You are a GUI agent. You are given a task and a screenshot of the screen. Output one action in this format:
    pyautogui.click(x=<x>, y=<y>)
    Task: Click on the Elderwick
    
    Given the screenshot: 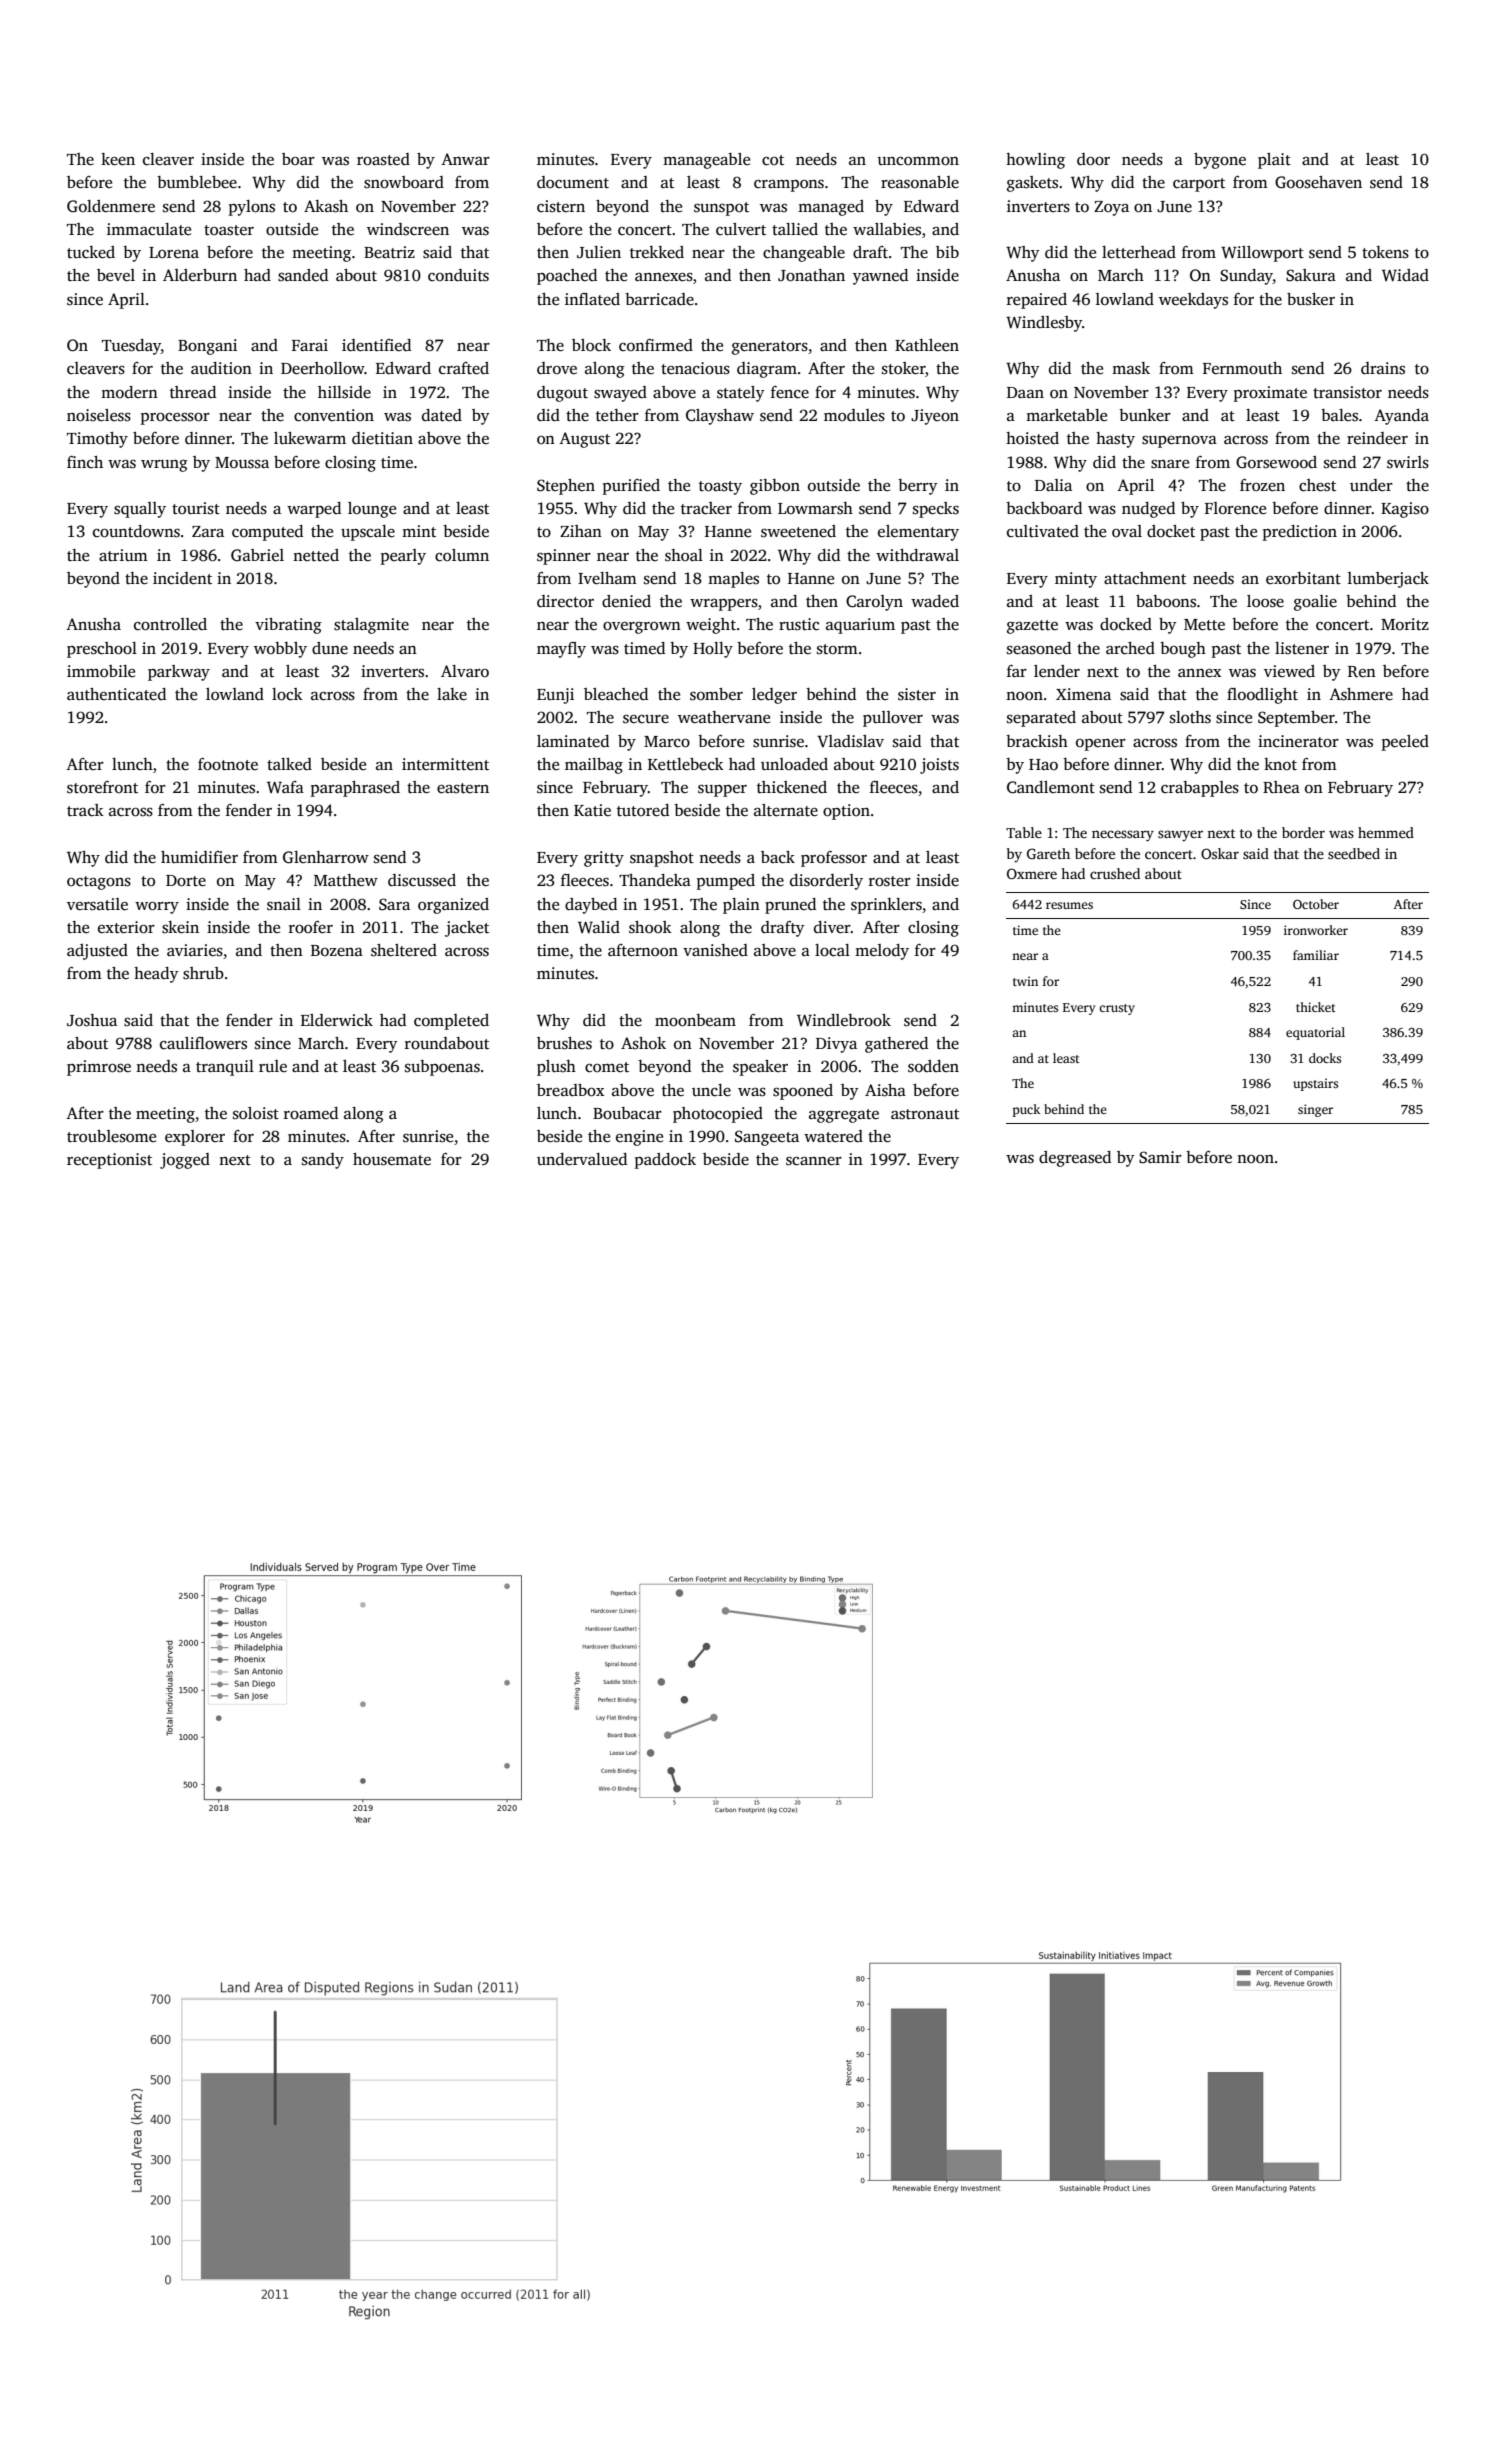 What is the action you would take?
    pyautogui.click(x=337, y=1020)
